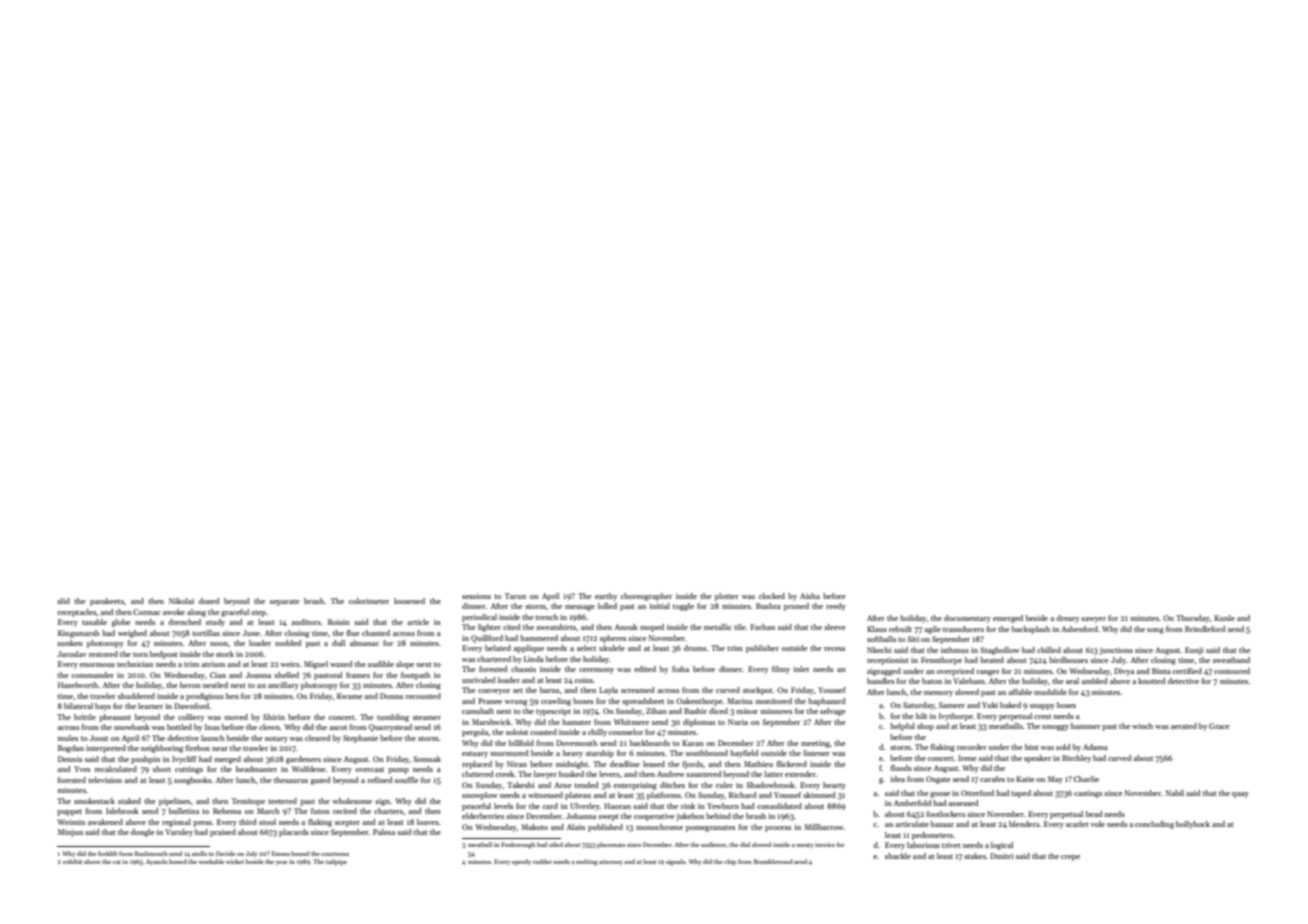 The image size is (1308, 924). I want to click on June, so click(251, 633).
